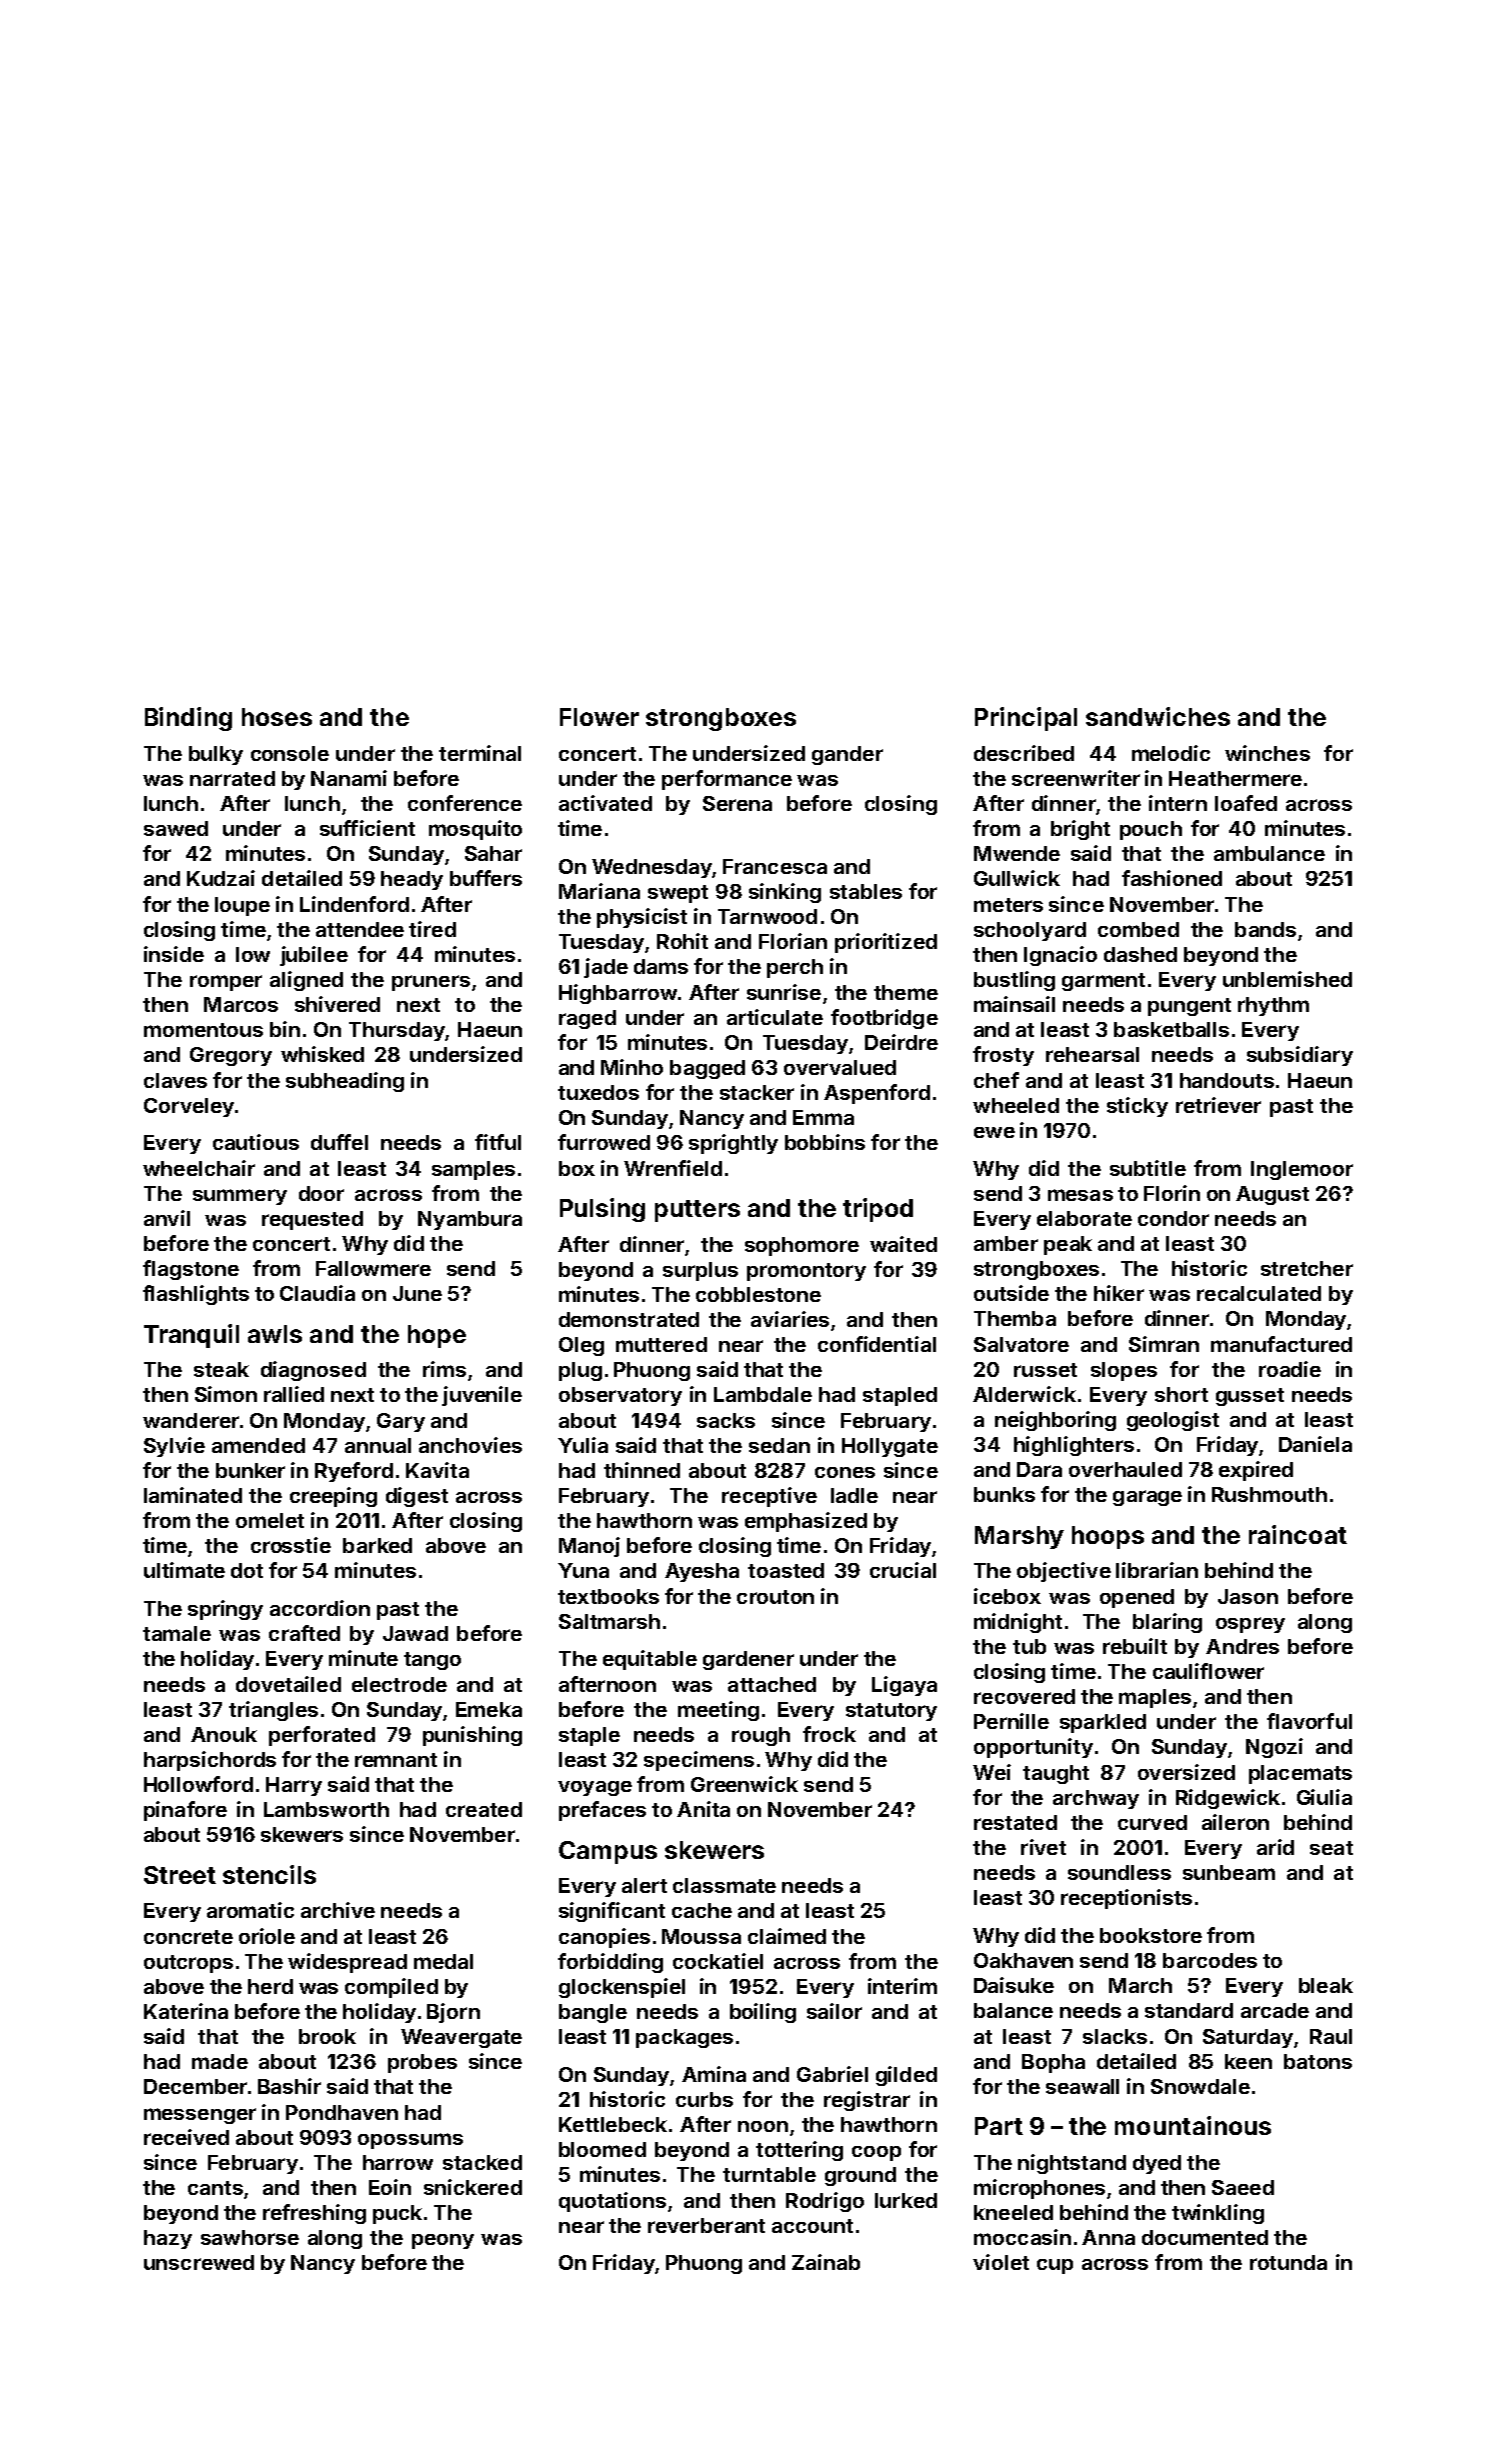 Image resolution: width=1496 pixels, height=2464 pixels. I want to click on gander, so click(847, 755).
